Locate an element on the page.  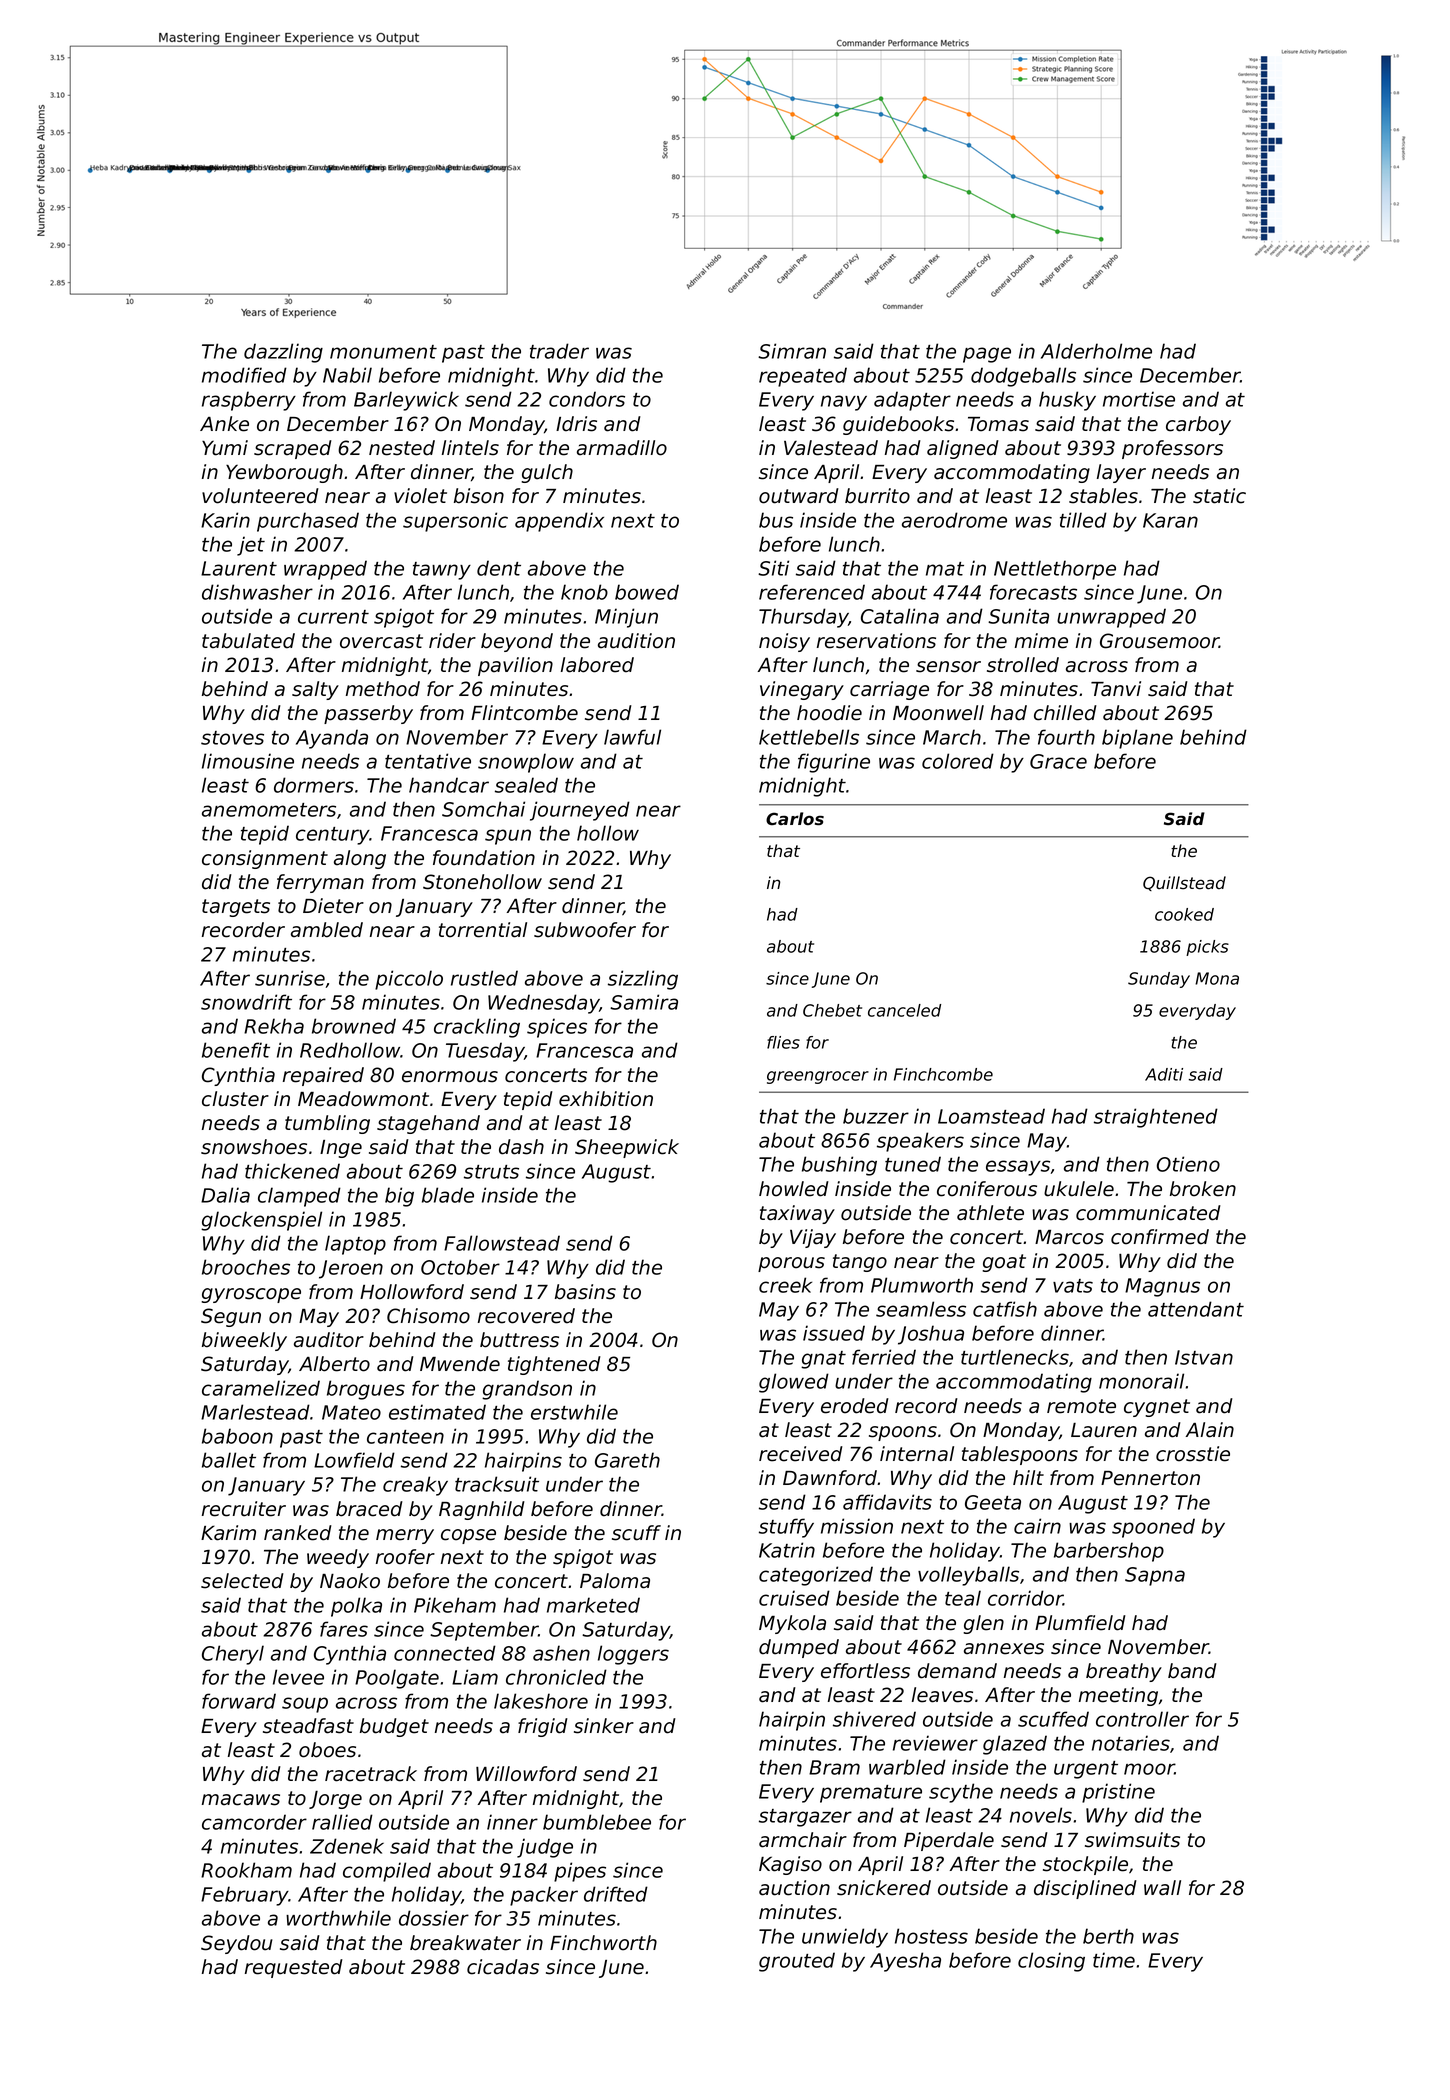
Seydou is located at coordinates (237, 1944).
